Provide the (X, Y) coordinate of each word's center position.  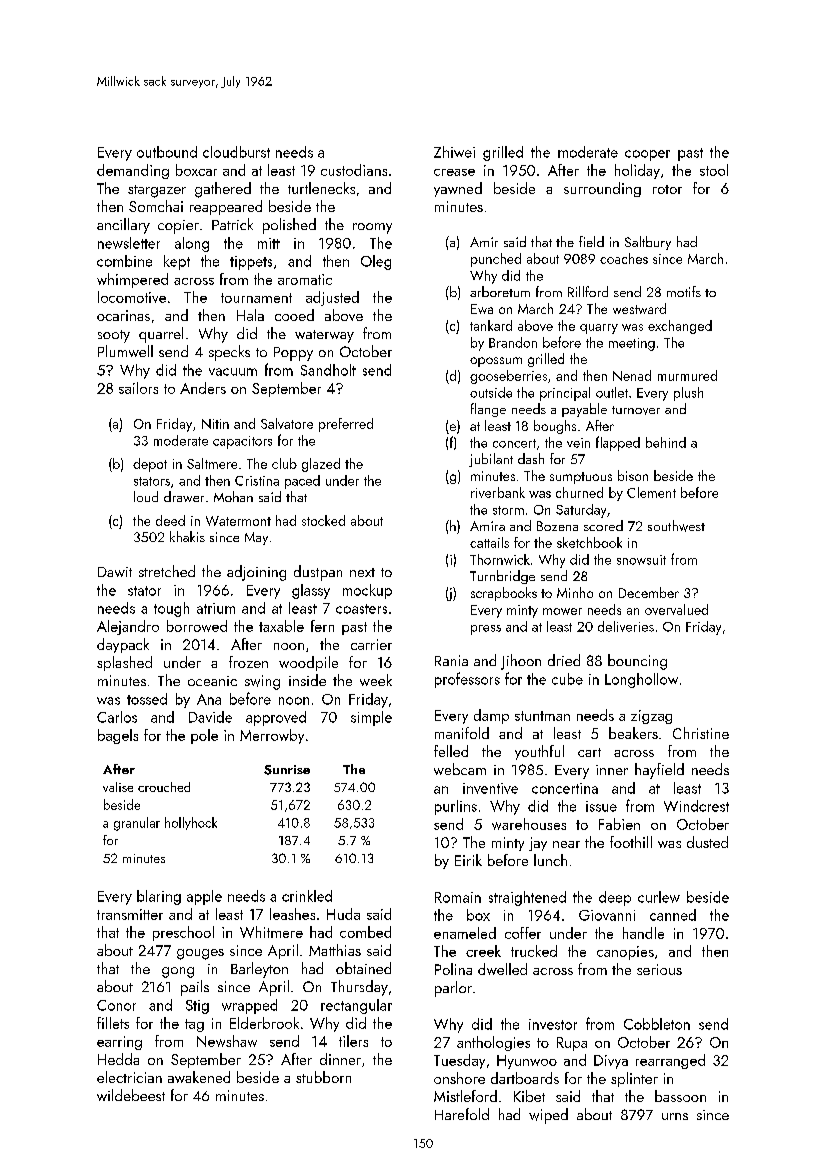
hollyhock (191, 823)
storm (508, 510)
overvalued (676, 609)
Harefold (462, 1114)
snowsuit (641, 560)
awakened (199, 1077)
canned (673, 915)
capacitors (242, 442)
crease (454, 172)
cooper (647, 155)
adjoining (256, 573)
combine (124, 261)
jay (538, 844)
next (362, 572)
